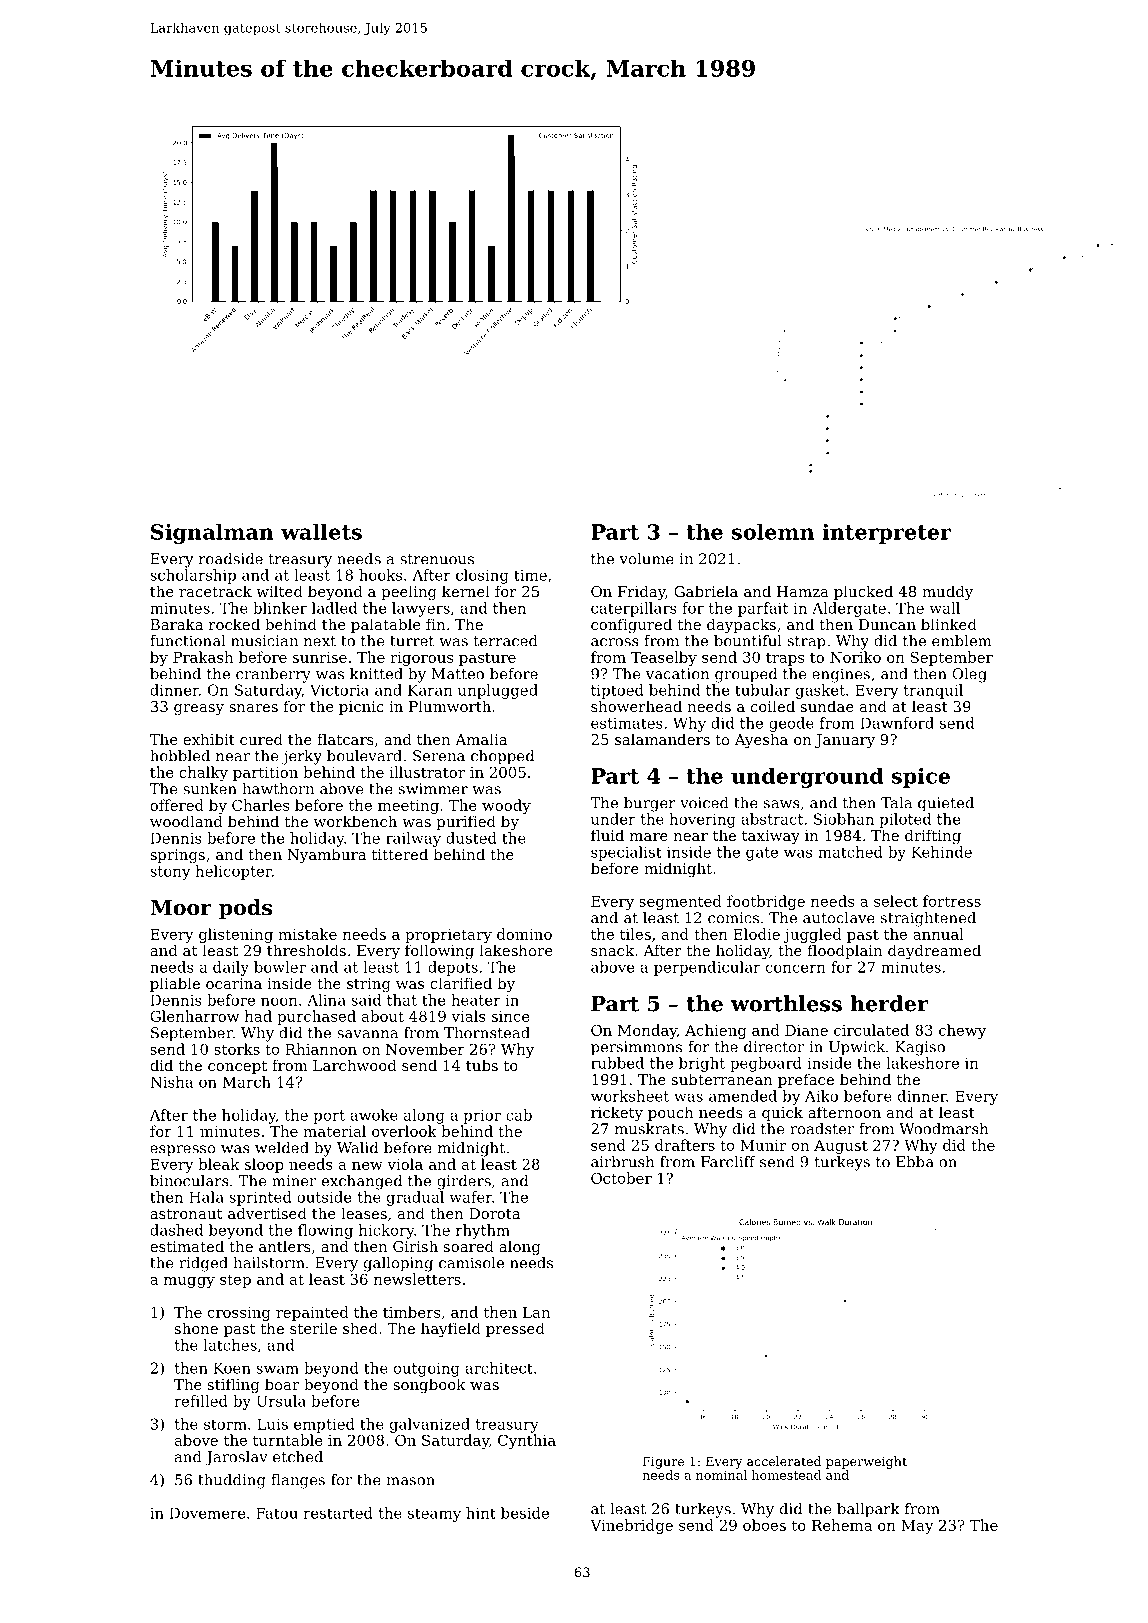  What do you see at coordinates (764, 1525) in the image?
I see `oboes` at bounding box center [764, 1525].
